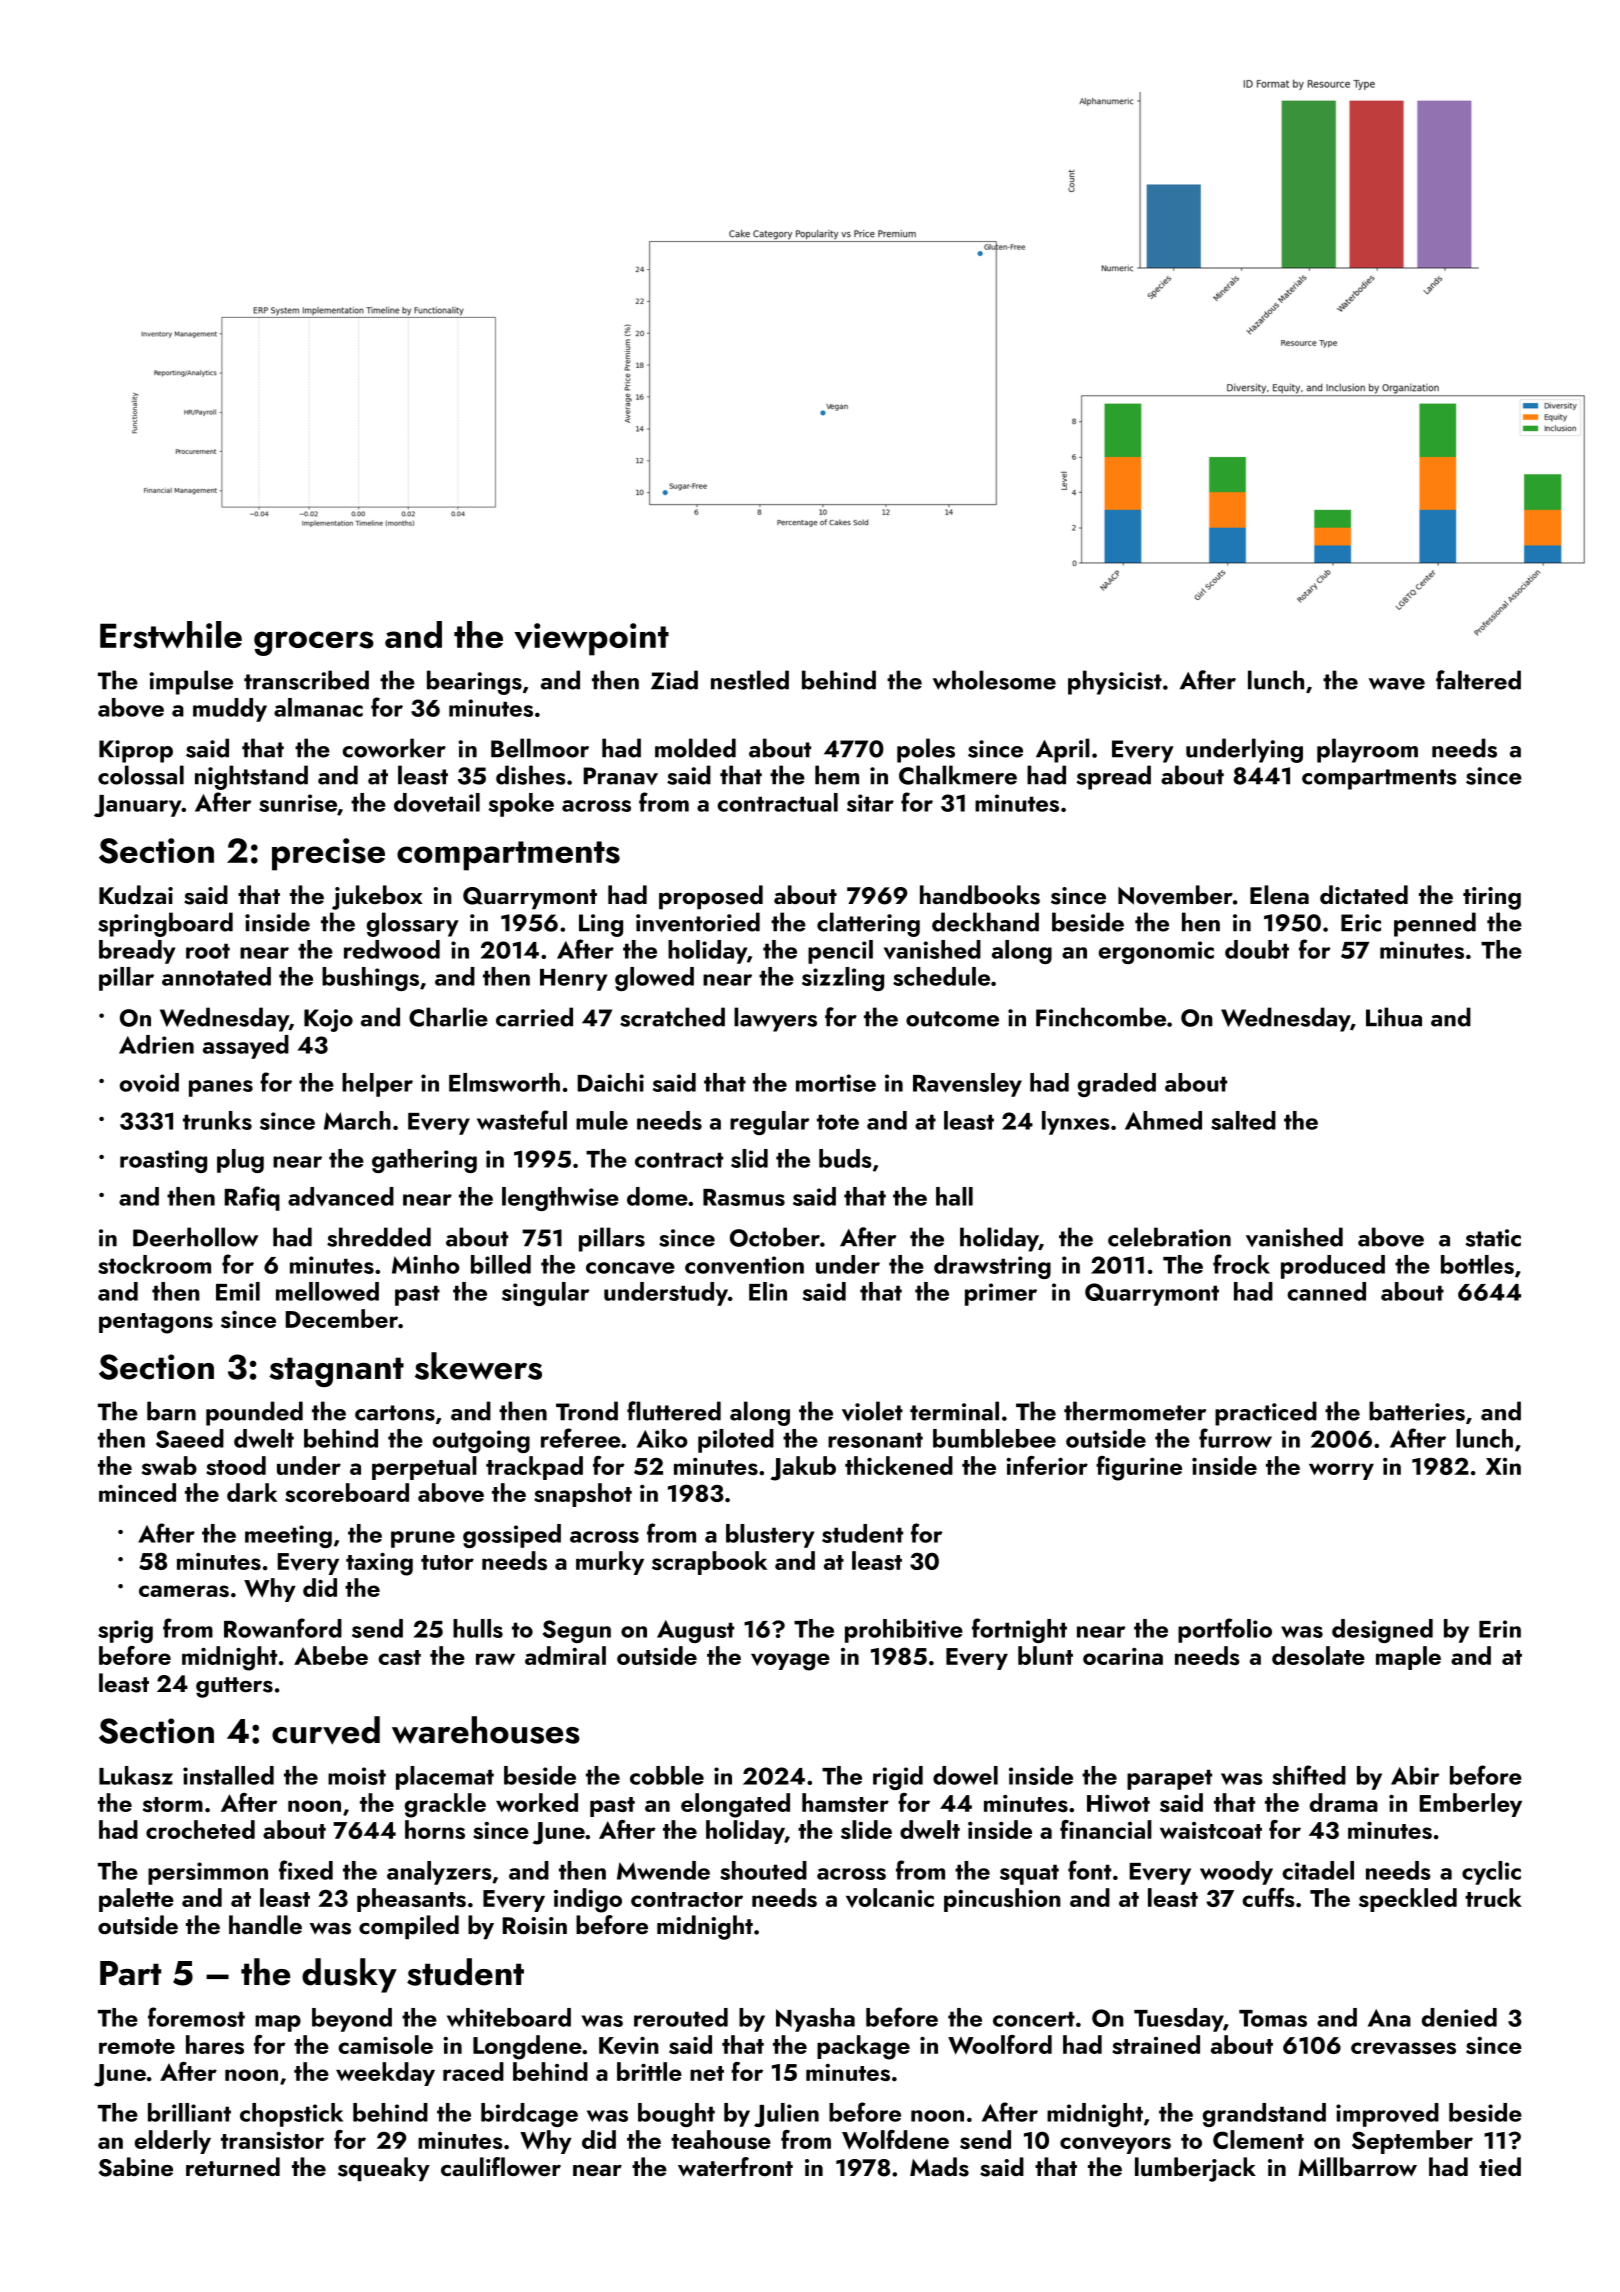 The height and width of the page is (2292, 1620). I want to click on transcribed, so click(306, 680).
